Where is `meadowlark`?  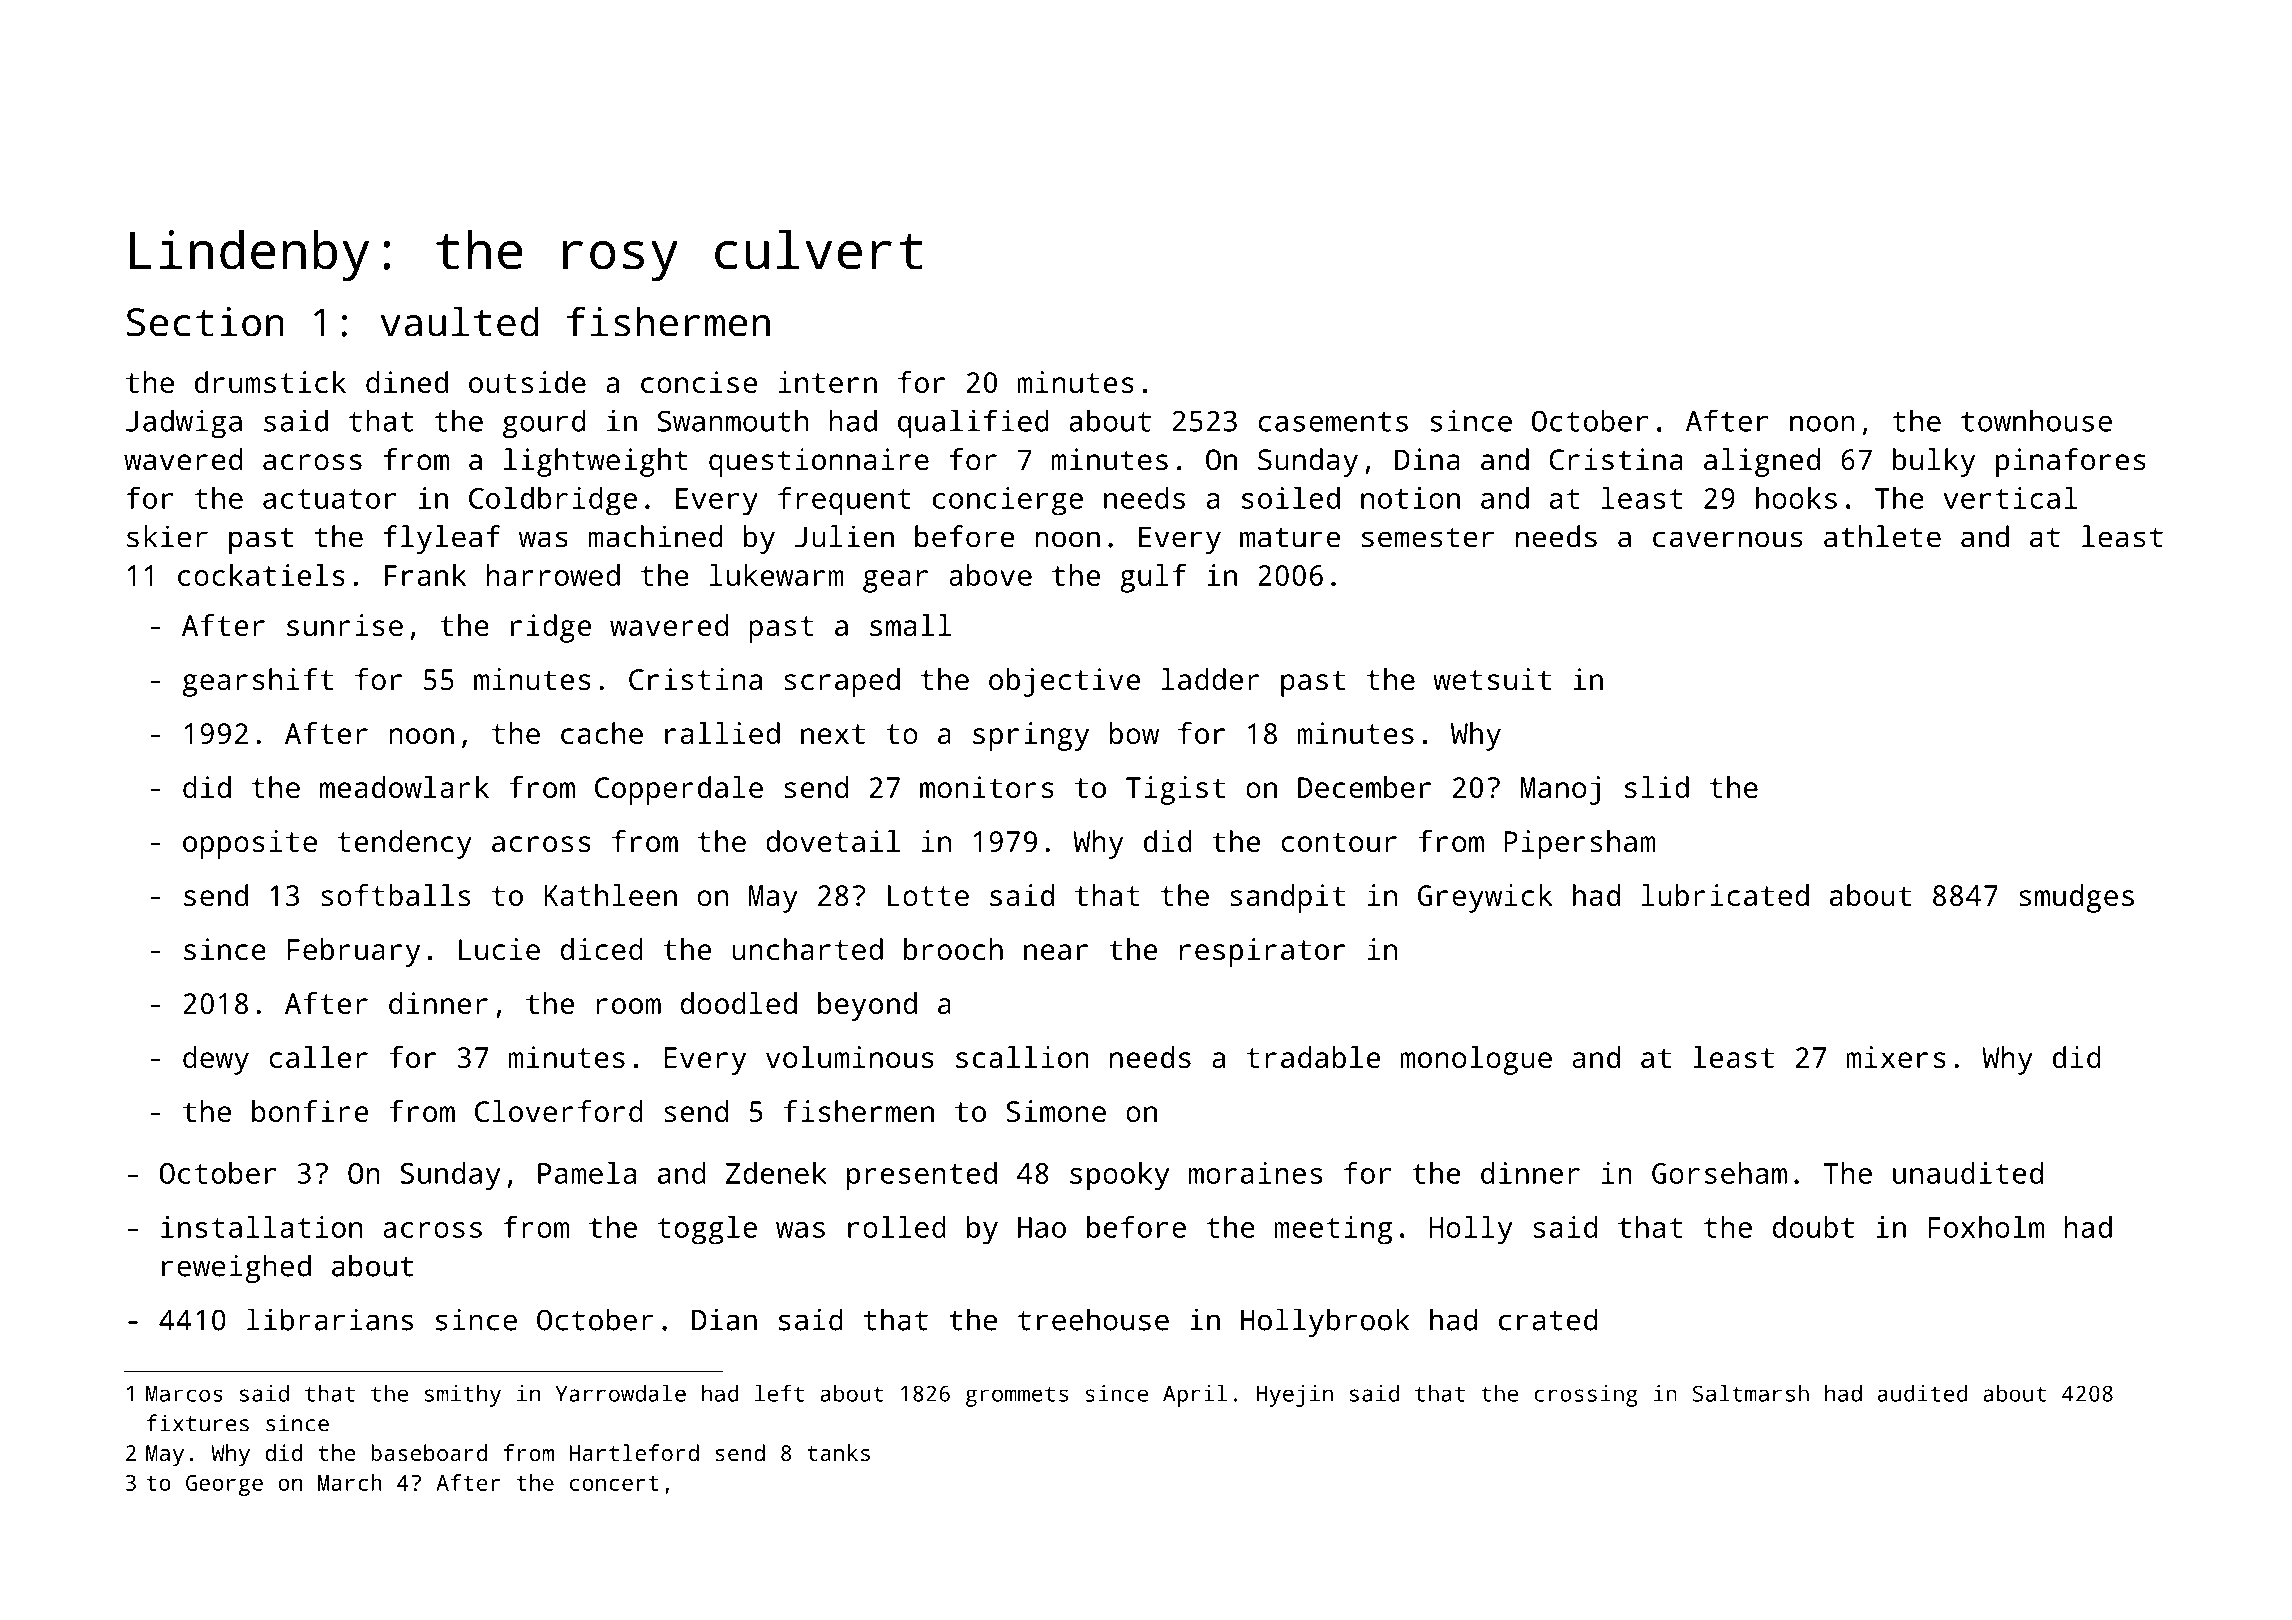 meadowlark is located at coordinates (404, 787).
